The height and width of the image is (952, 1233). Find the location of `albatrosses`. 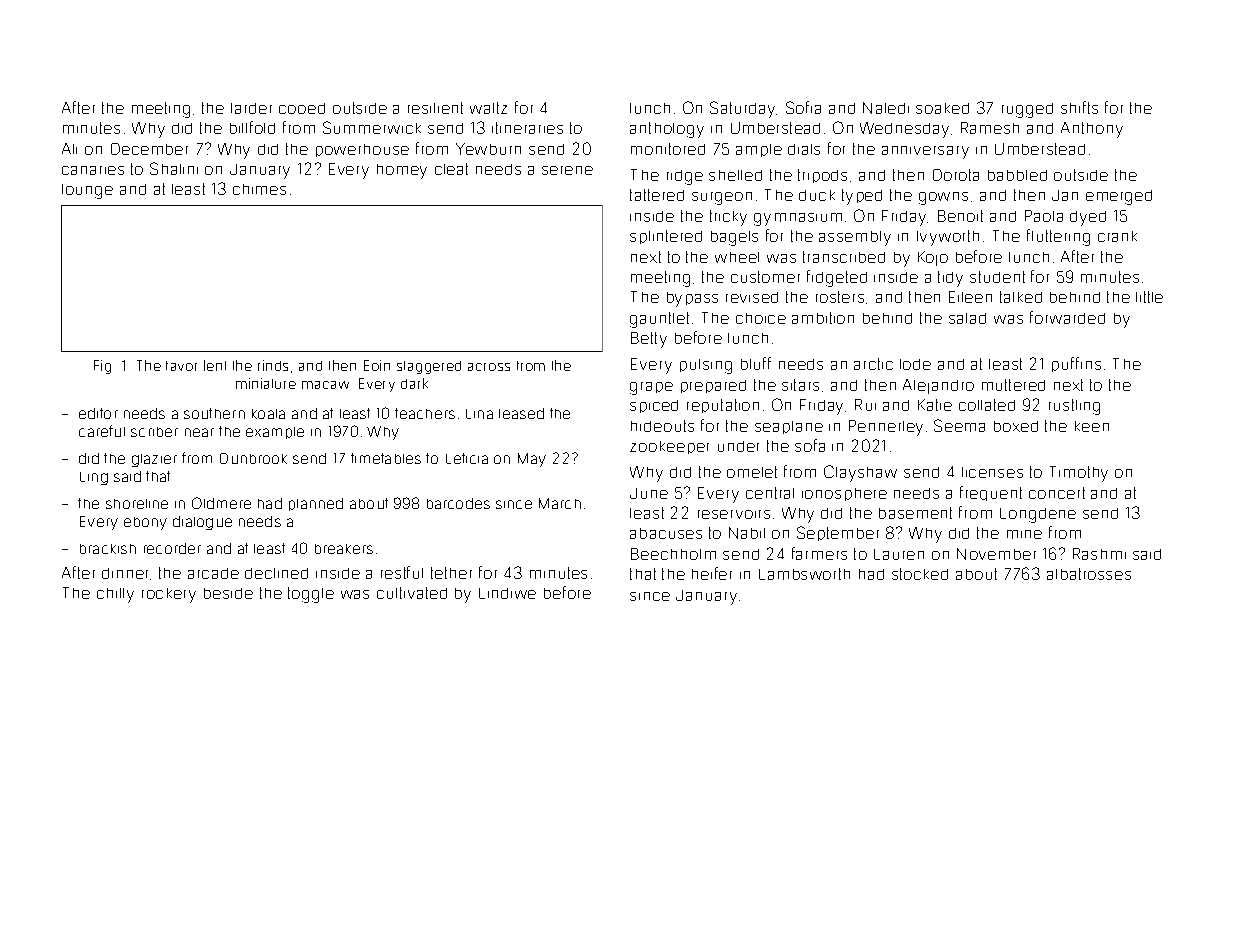

albatrosses is located at coordinates (1089, 574).
